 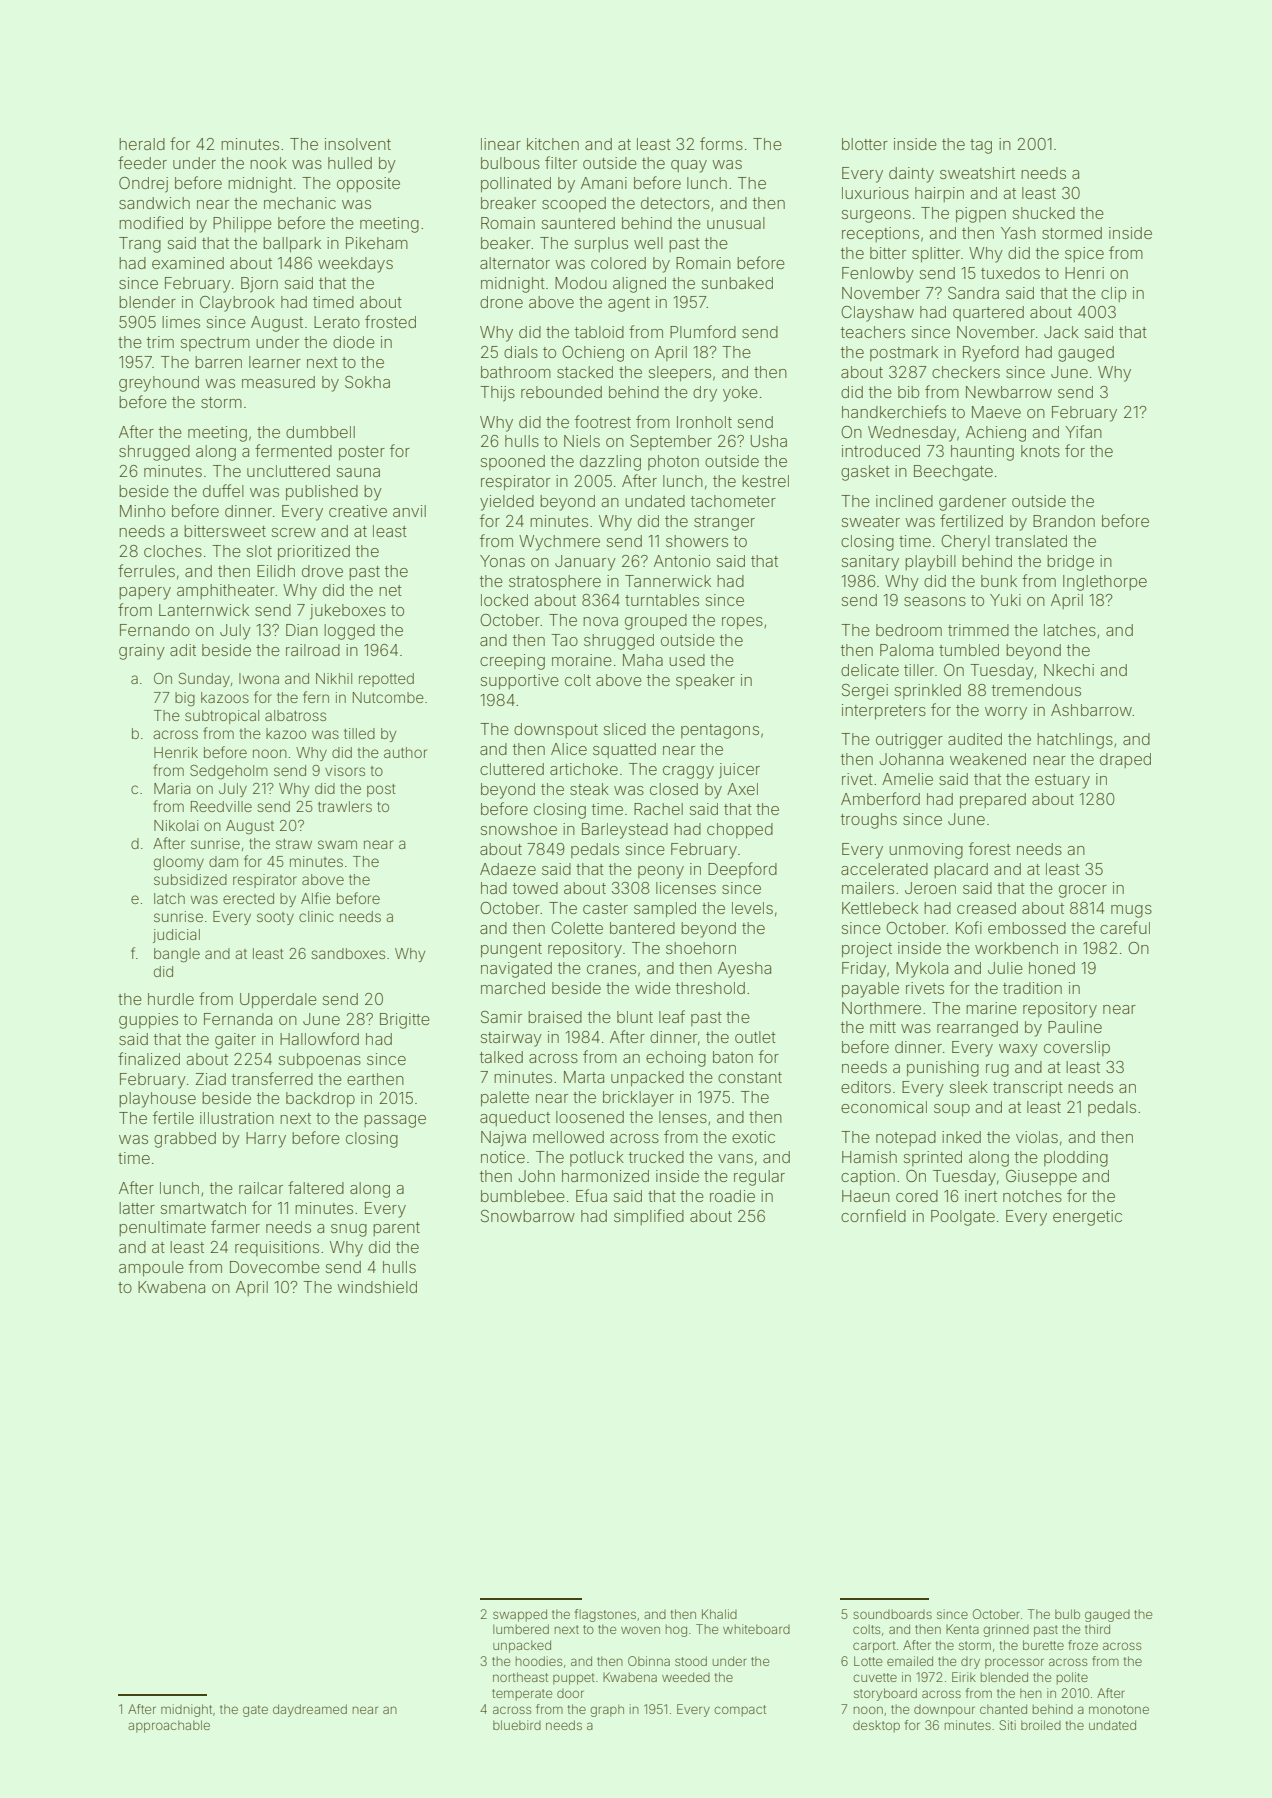 I want to click on penultimate, so click(x=162, y=1228).
